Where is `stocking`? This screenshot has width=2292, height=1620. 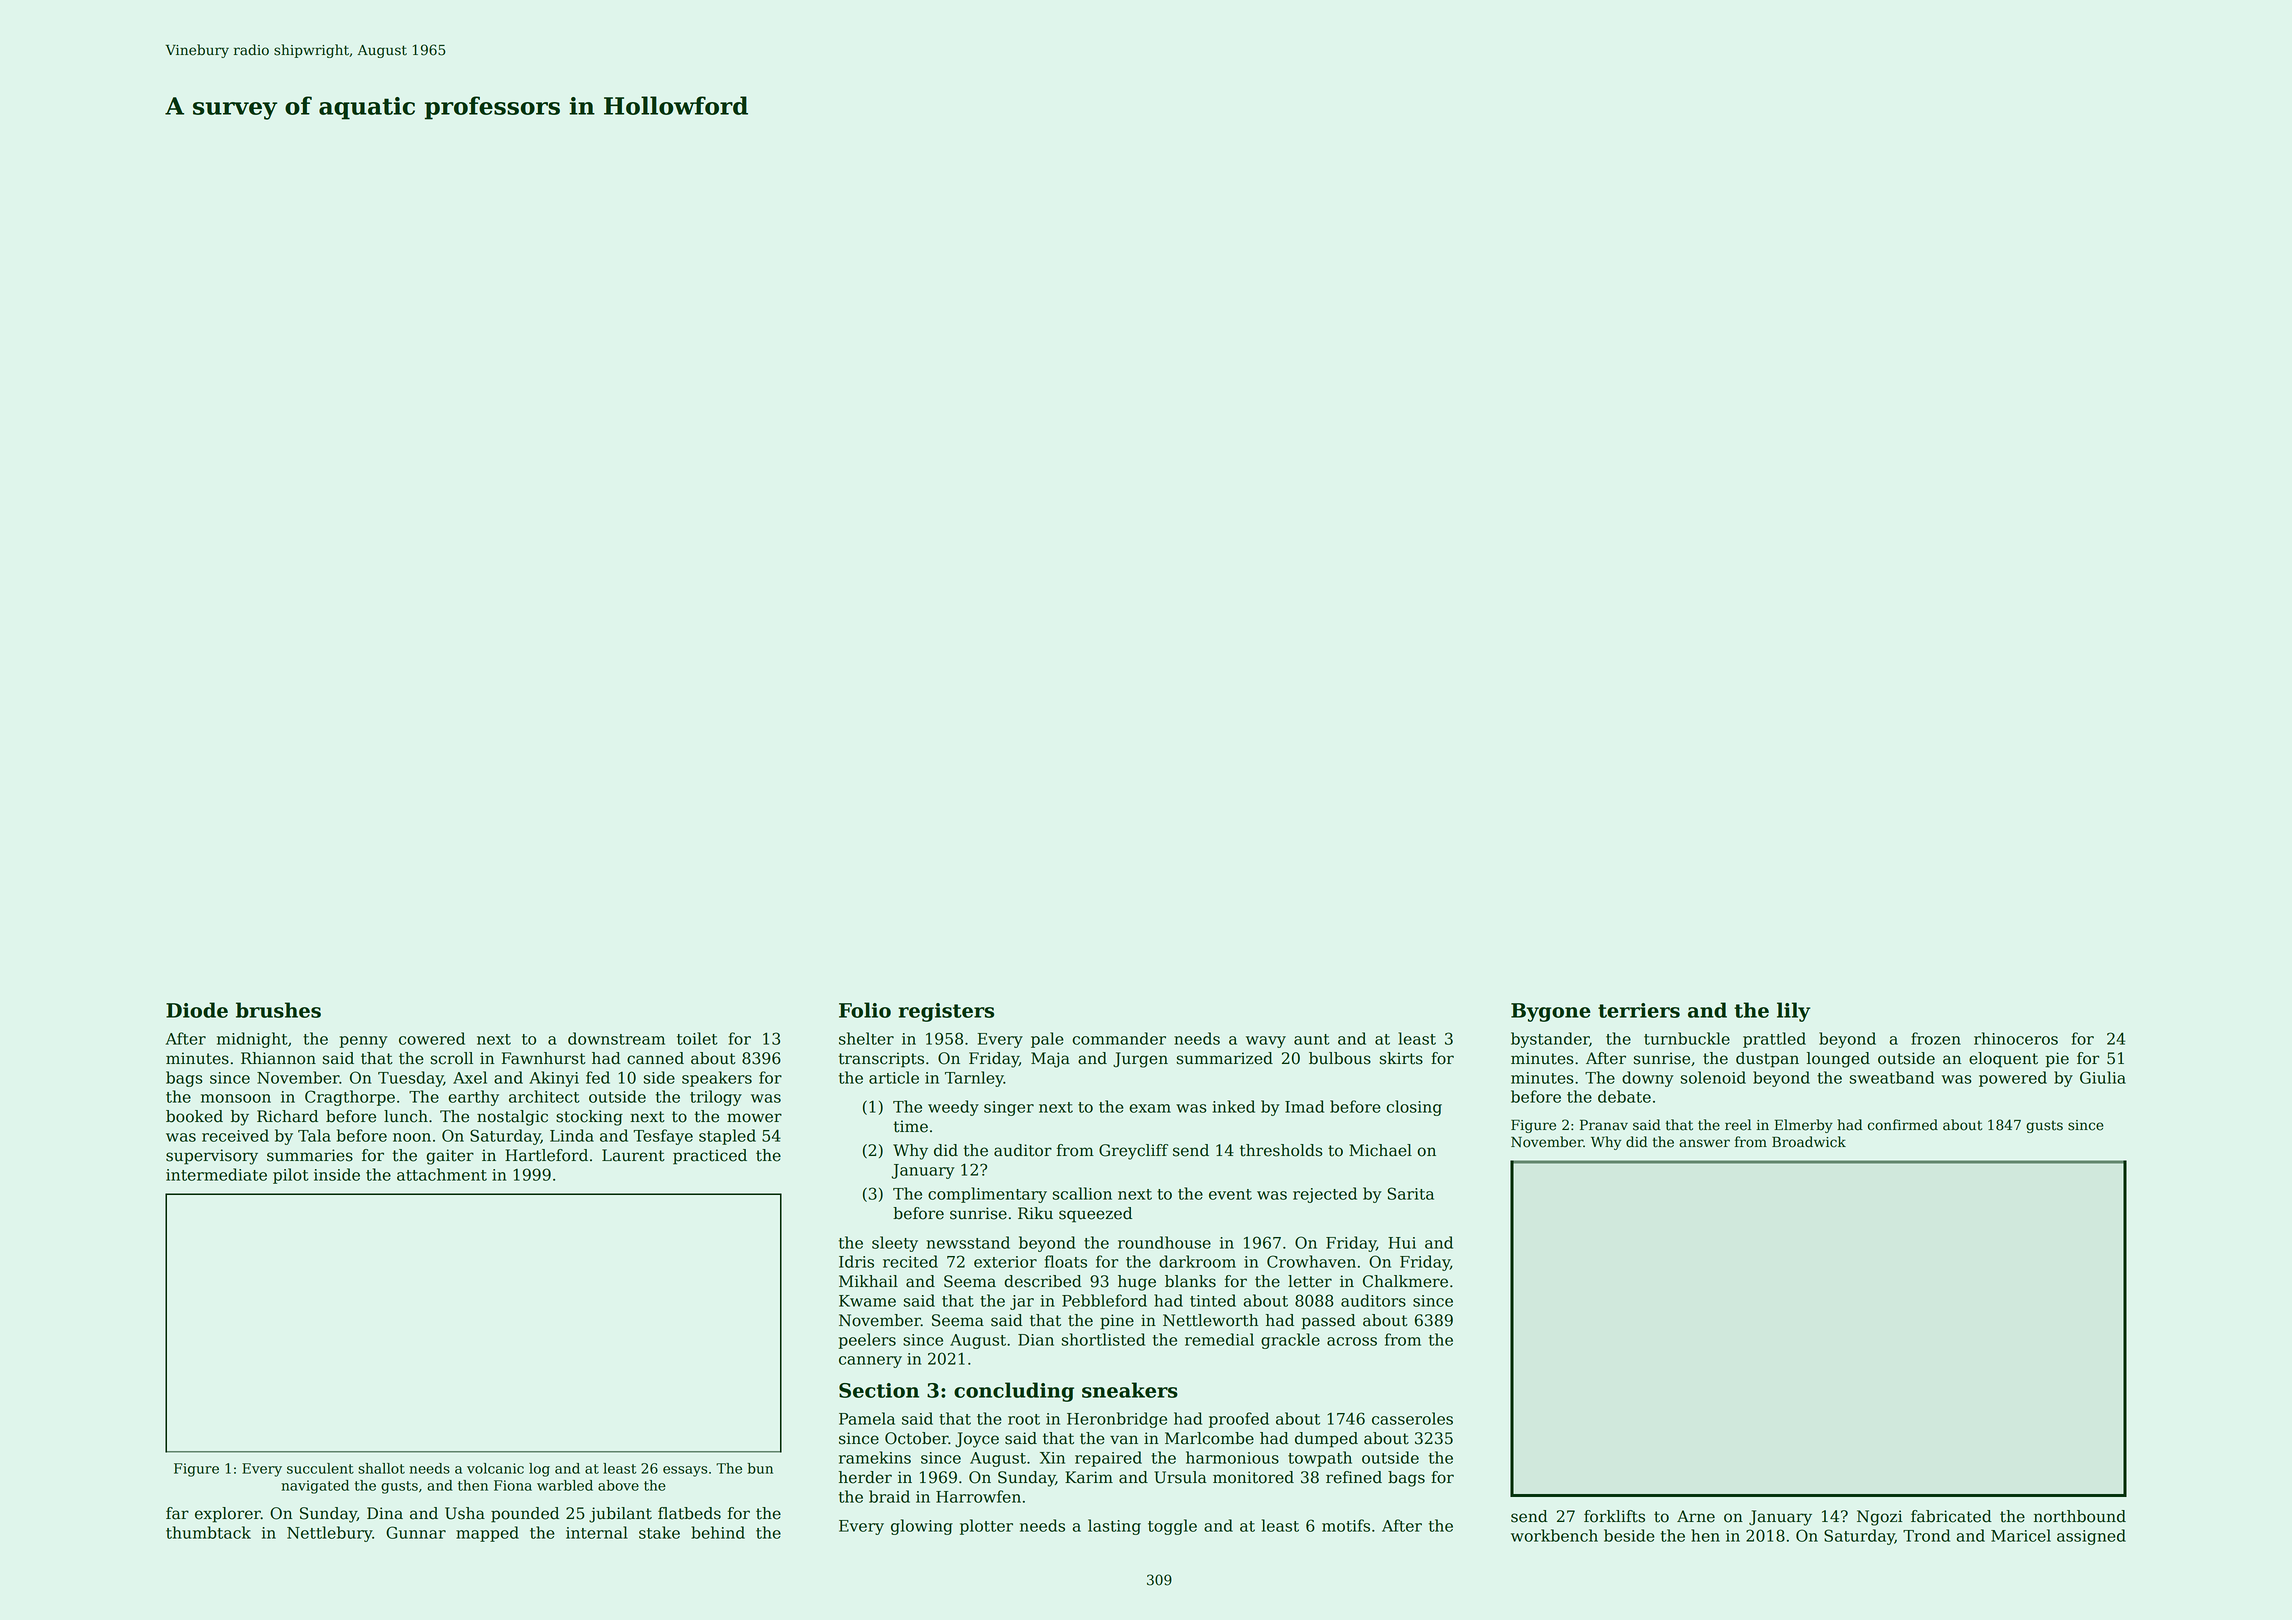
stocking is located at coordinates (589, 1118).
